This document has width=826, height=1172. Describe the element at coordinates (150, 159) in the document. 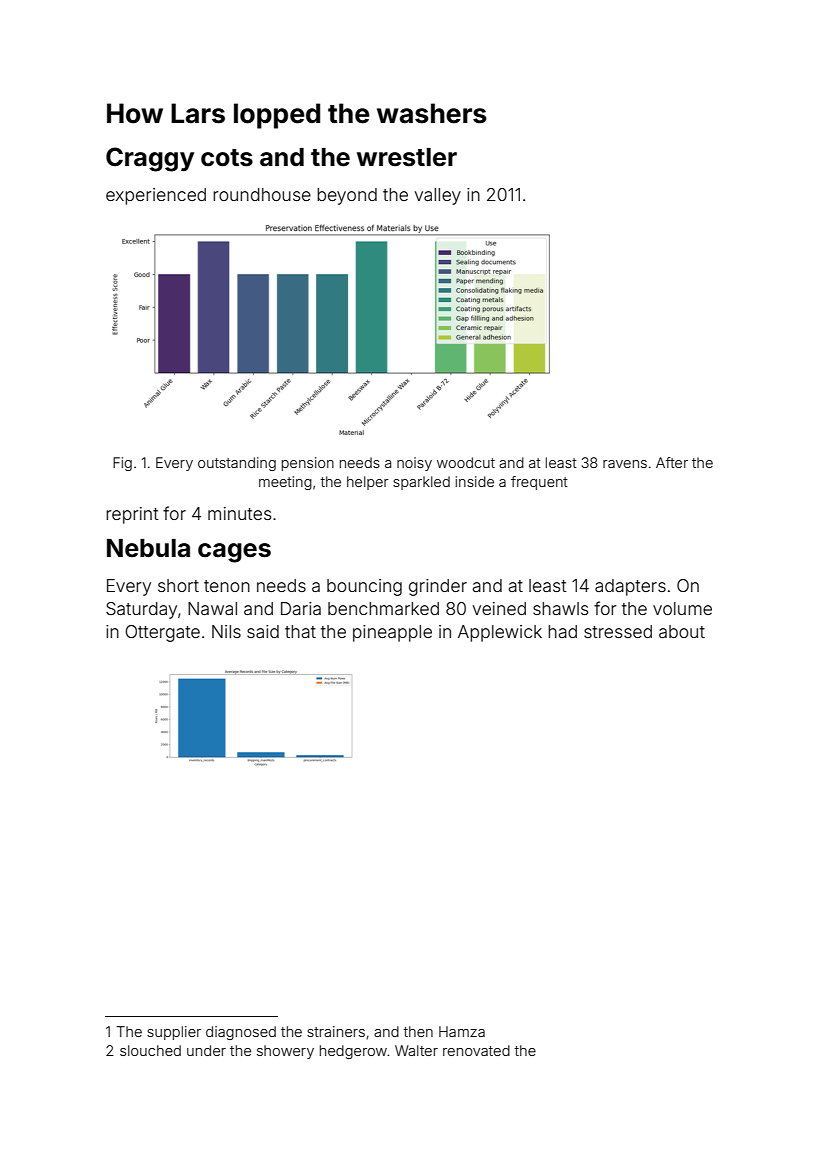

I see `Craggy` at that location.
